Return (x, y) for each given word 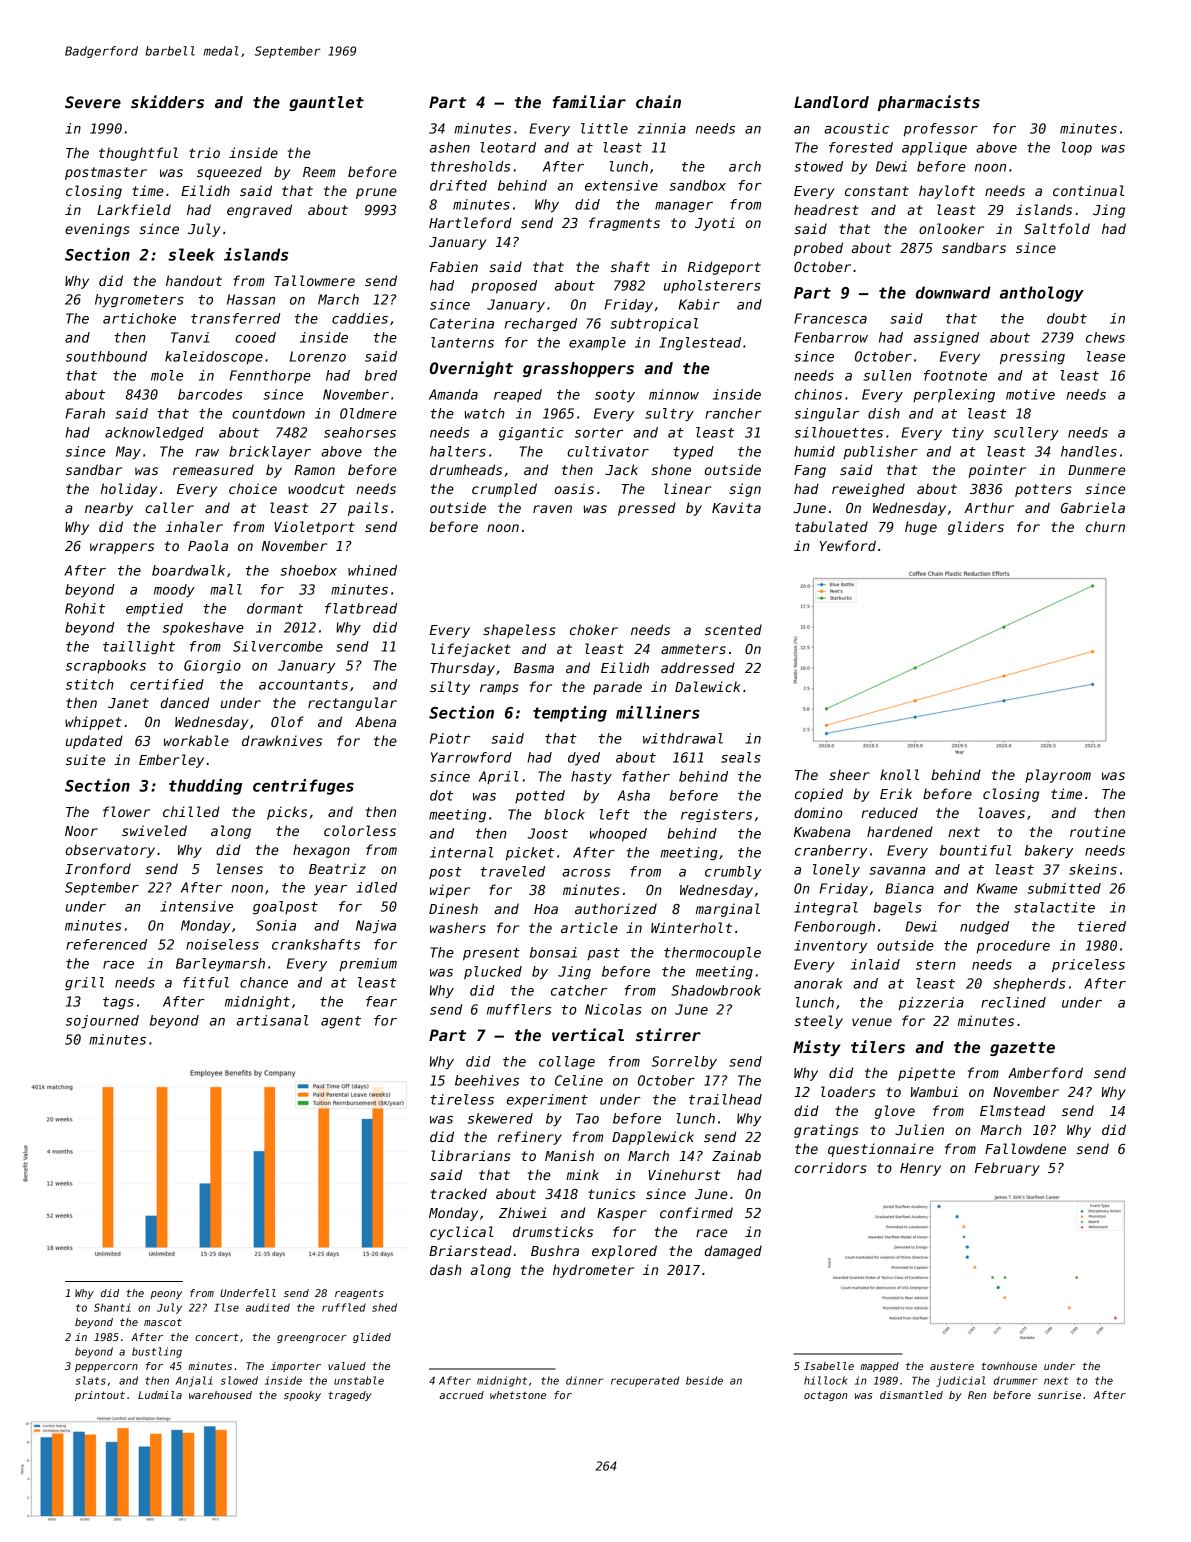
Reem (319, 172)
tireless (462, 1099)
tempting (570, 714)
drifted (458, 185)
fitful (206, 982)
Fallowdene (1025, 1148)
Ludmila (160, 1395)
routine (1097, 831)
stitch (90, 684)
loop (1077, 148)
